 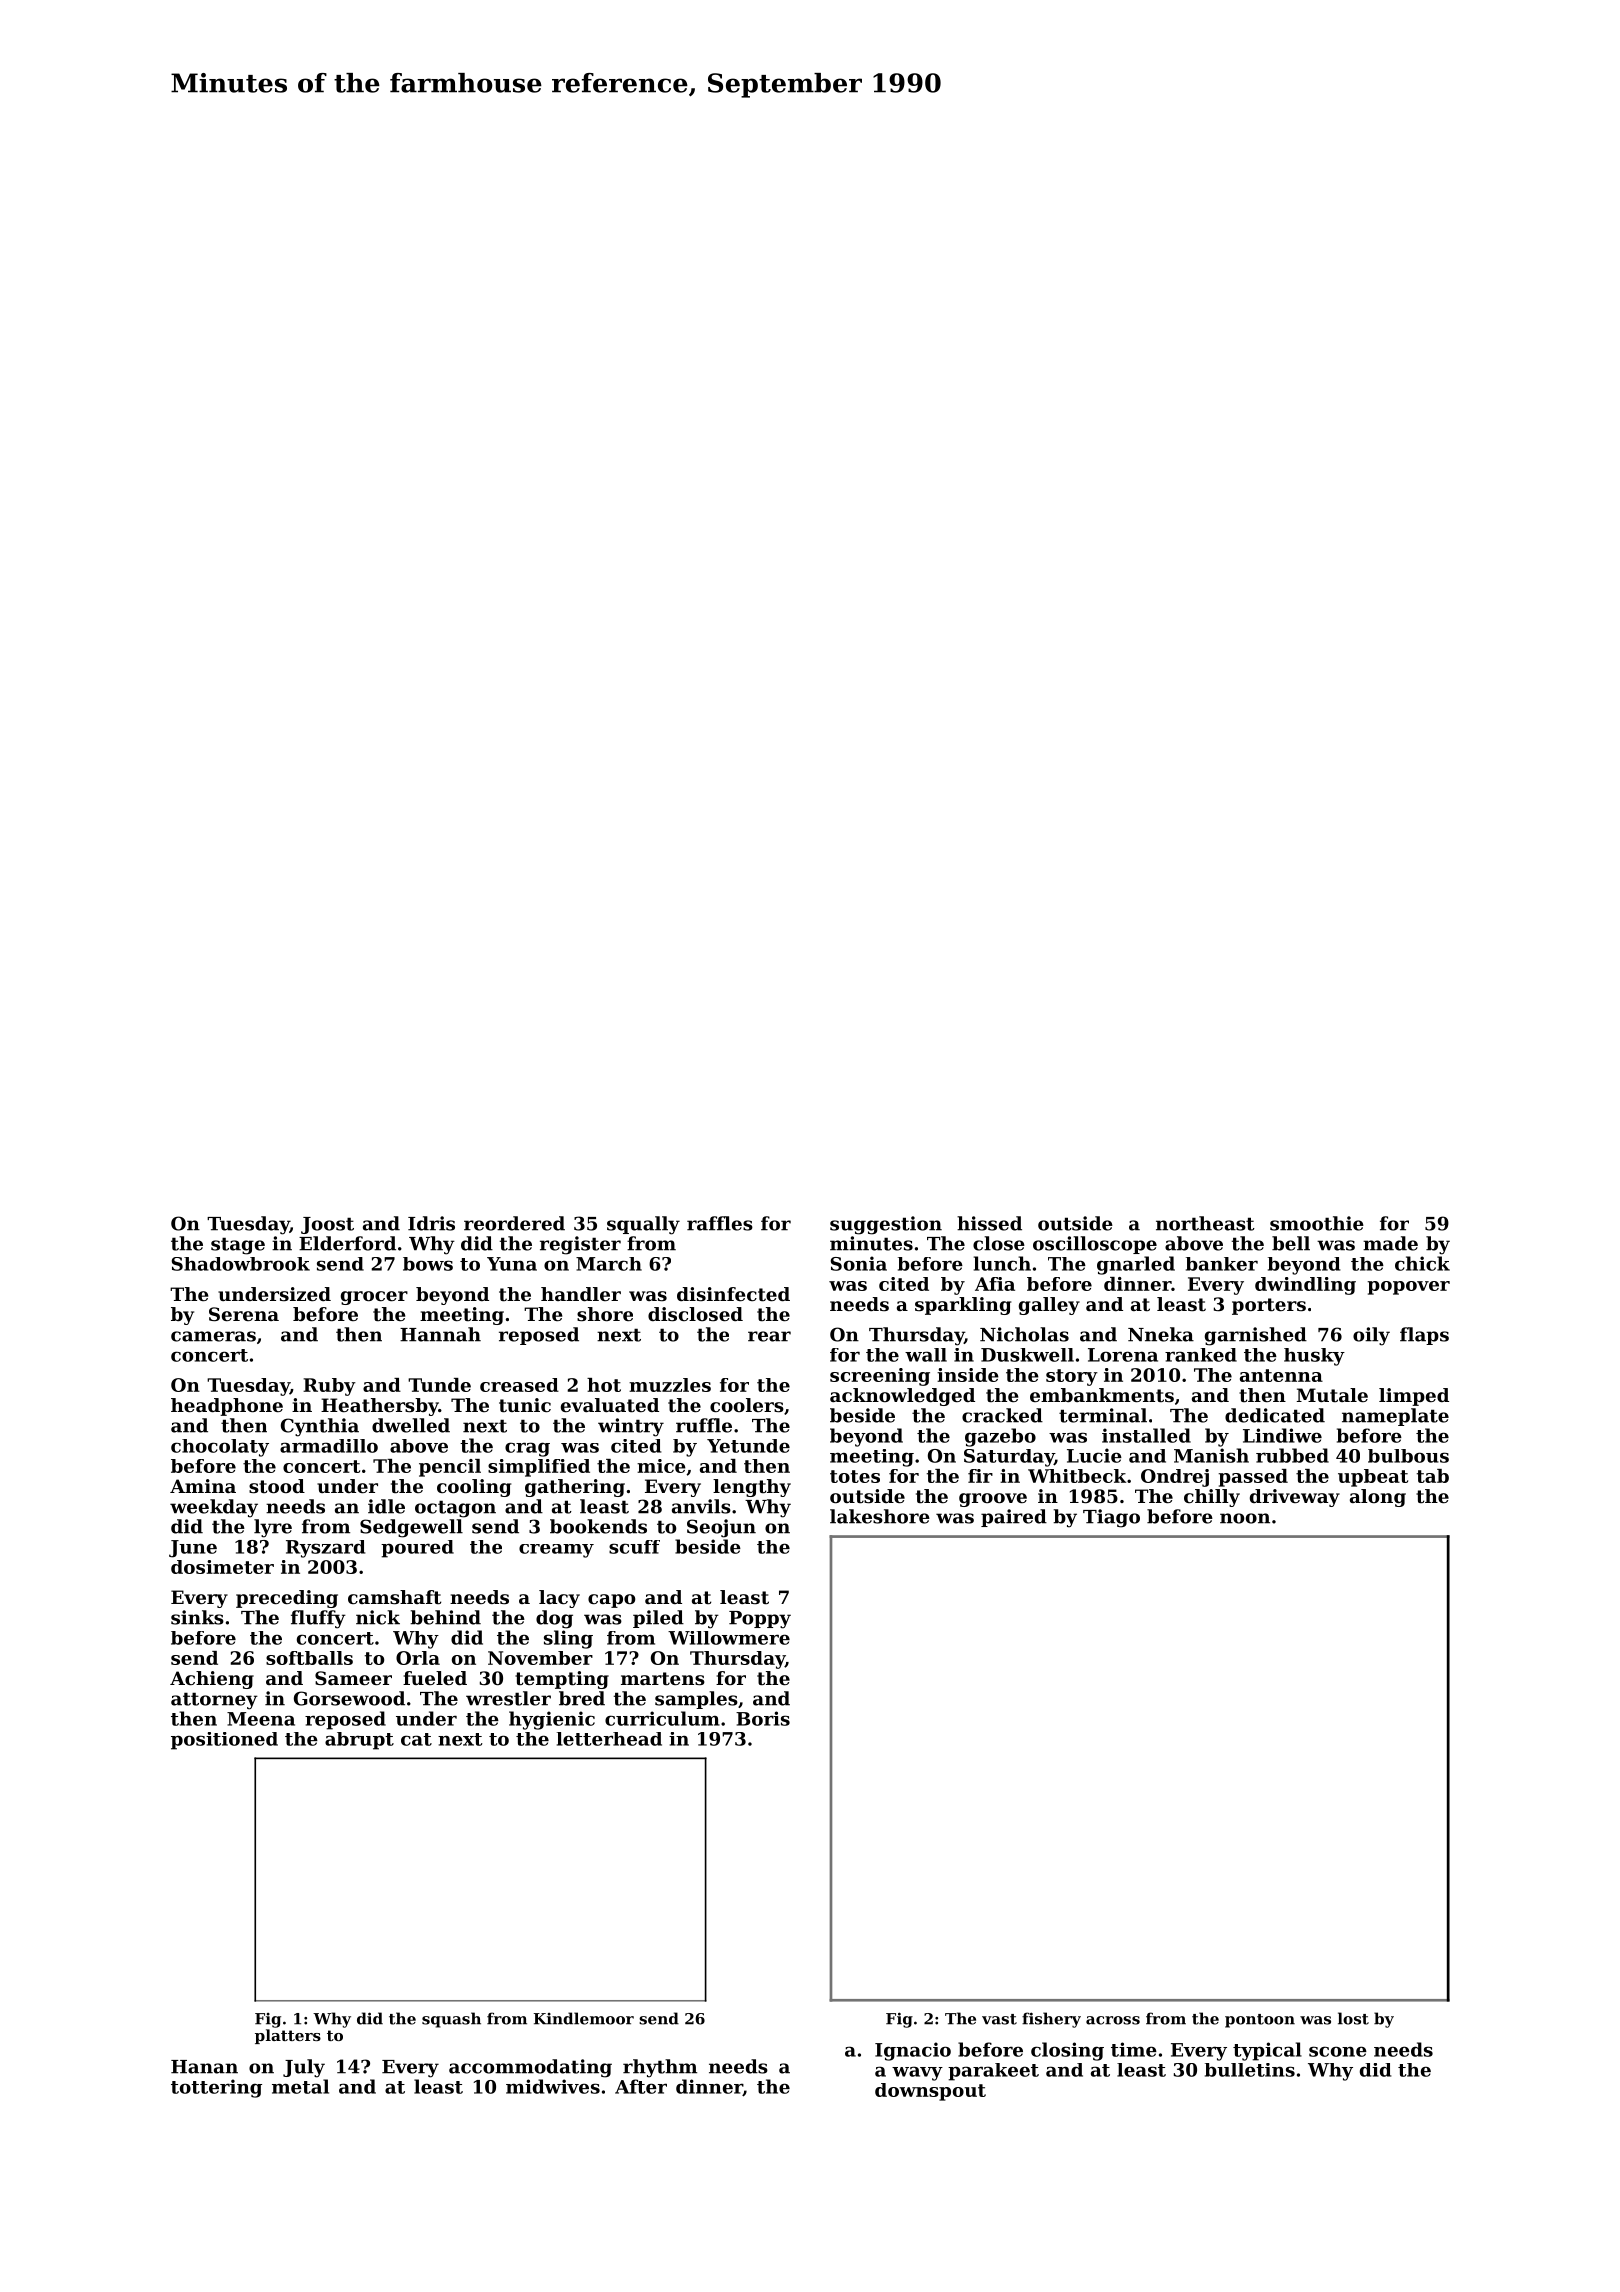 I want to click on sparkling, so click(x=963, y=1306).
